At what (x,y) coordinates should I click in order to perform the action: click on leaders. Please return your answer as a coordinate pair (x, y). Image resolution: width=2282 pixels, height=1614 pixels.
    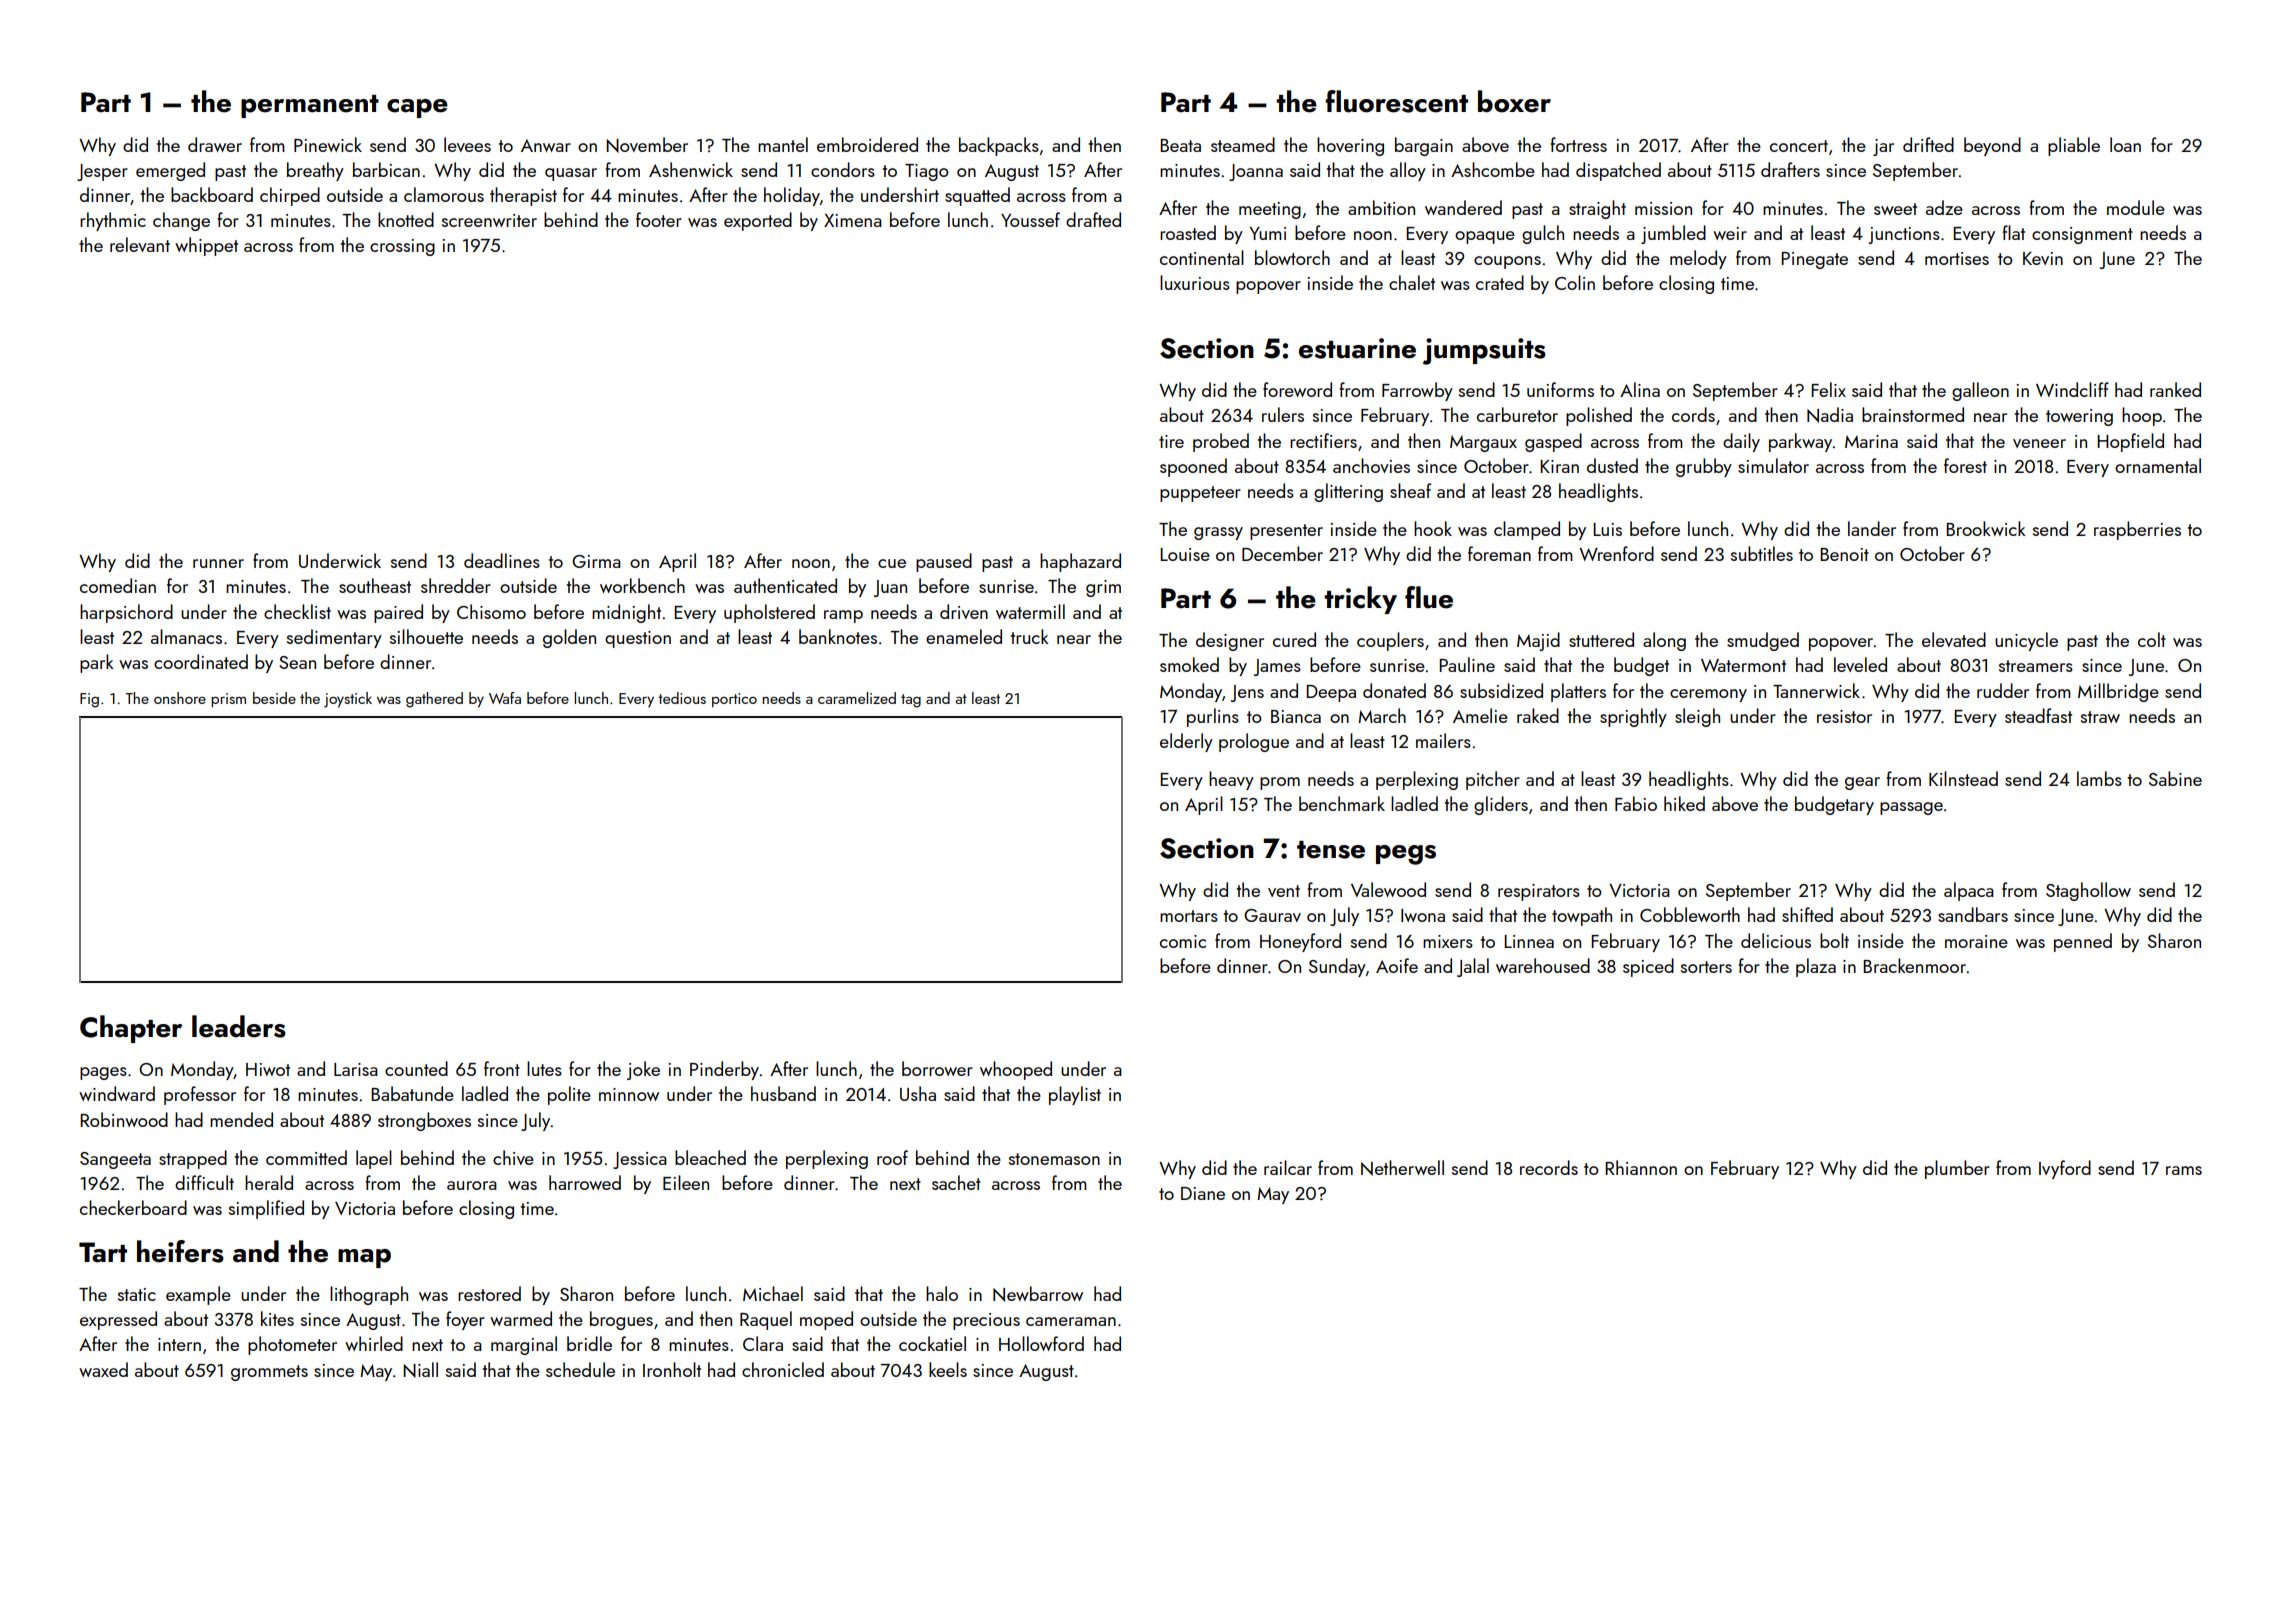
    Looking at the image, I should click on (239, 1026).
